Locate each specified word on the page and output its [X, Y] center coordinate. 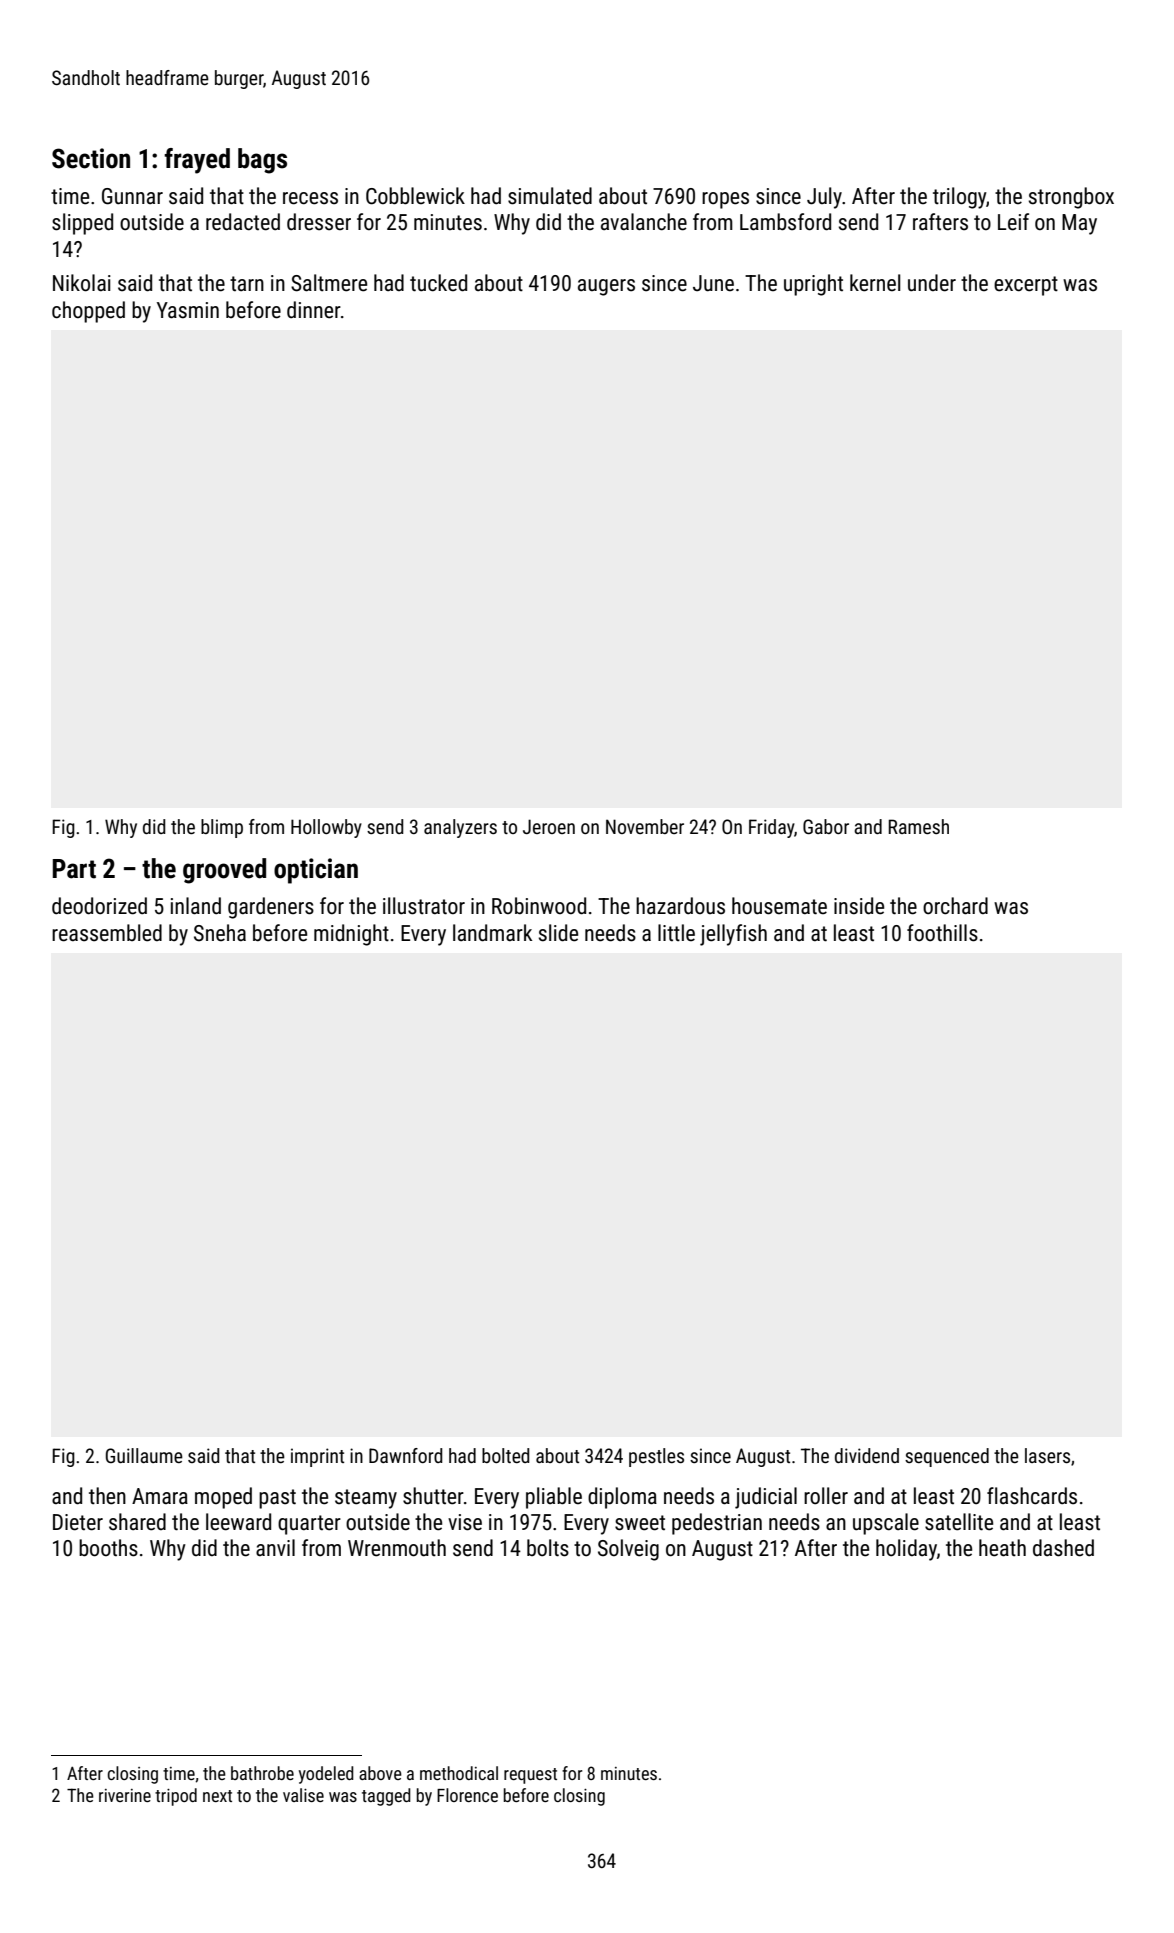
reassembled [107, 933]
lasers [1047, 1455]
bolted [506, 1455]
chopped [88, 312]
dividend [867, 1455]
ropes [725, 200]
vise [465, 1522]
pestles [656, 1457]
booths [108, 1548]
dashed [1063, 1548]
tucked [438, 283]
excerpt [1026, 286]
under [932, 283]
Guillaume [144, 1455]
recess [310, 198]
